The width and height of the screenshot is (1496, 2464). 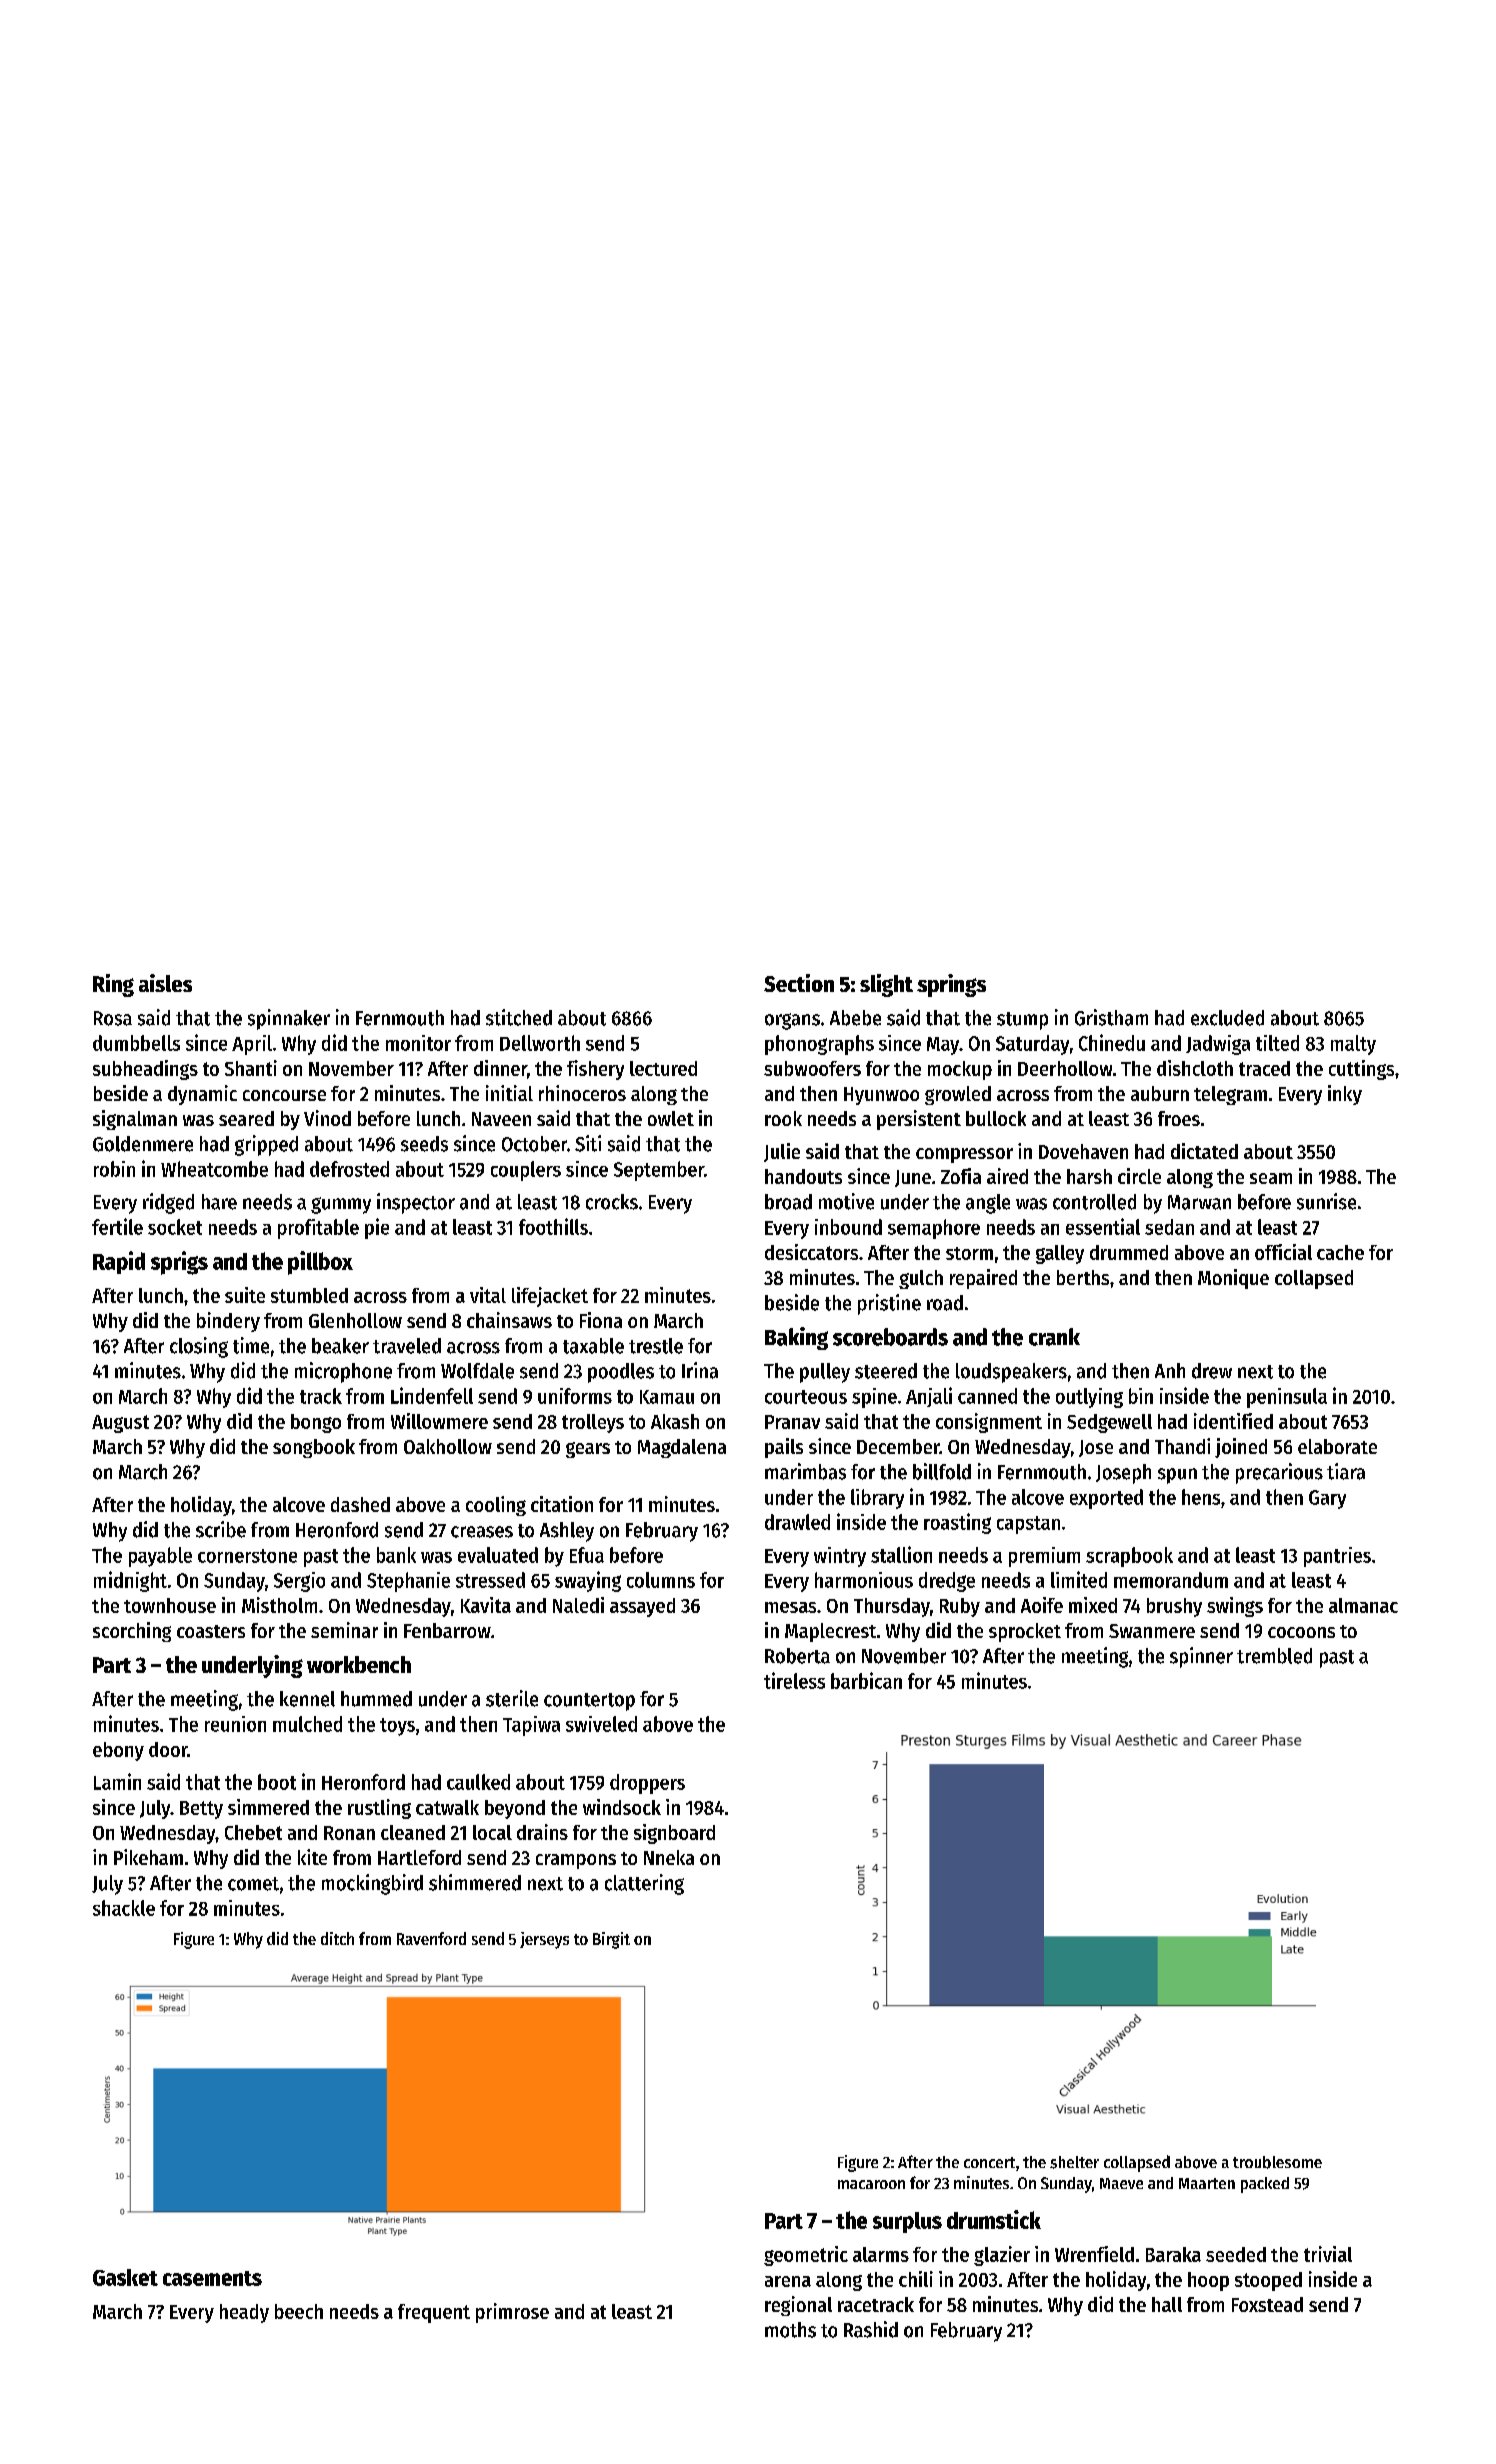 I want to click on Nneka, so click(x=669, y=1857).
